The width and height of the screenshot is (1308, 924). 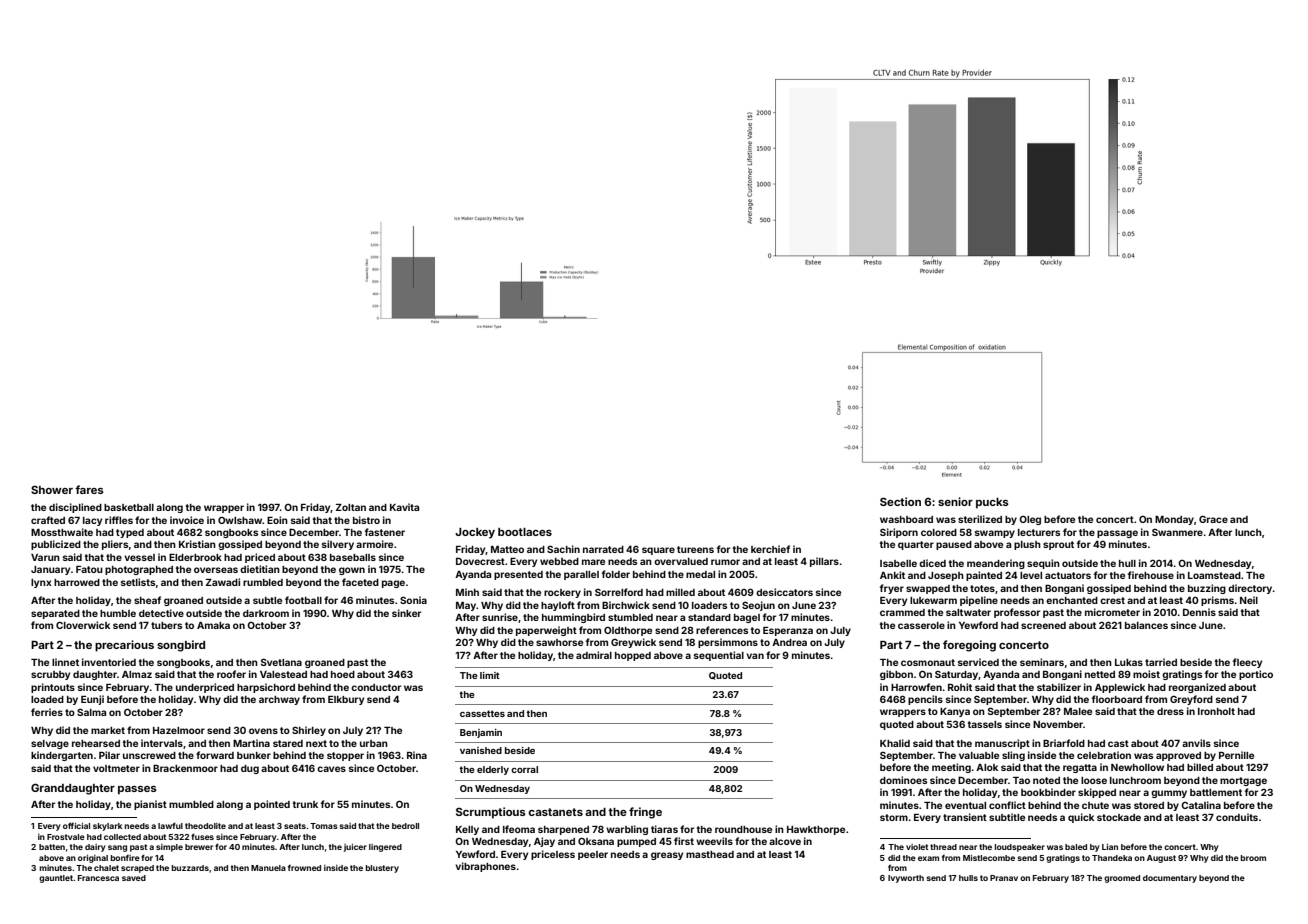 I want to click on chalet, so click(x=106, y=868).
